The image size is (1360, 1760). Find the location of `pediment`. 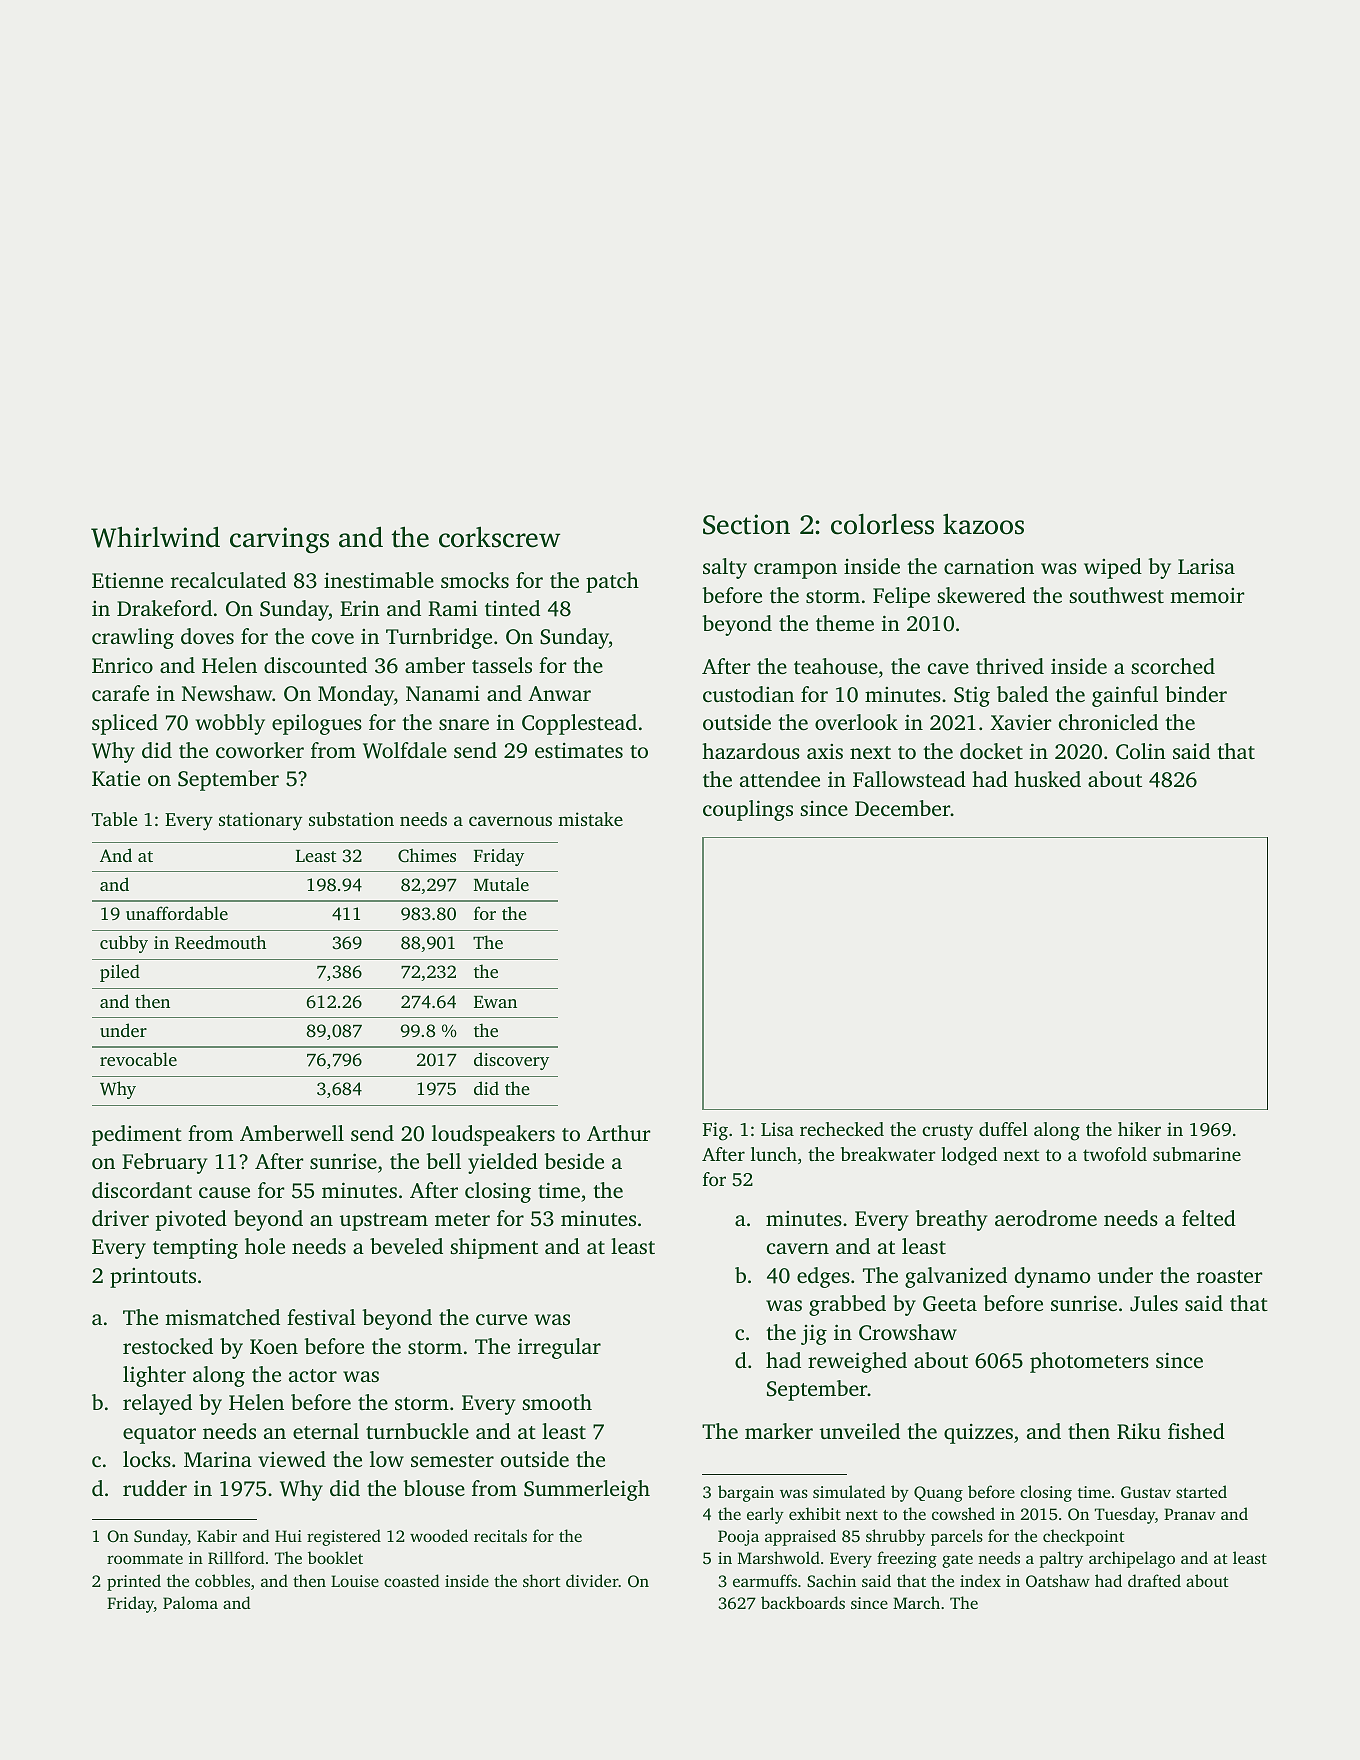

pediment is located at coordinates (137, 1135).
